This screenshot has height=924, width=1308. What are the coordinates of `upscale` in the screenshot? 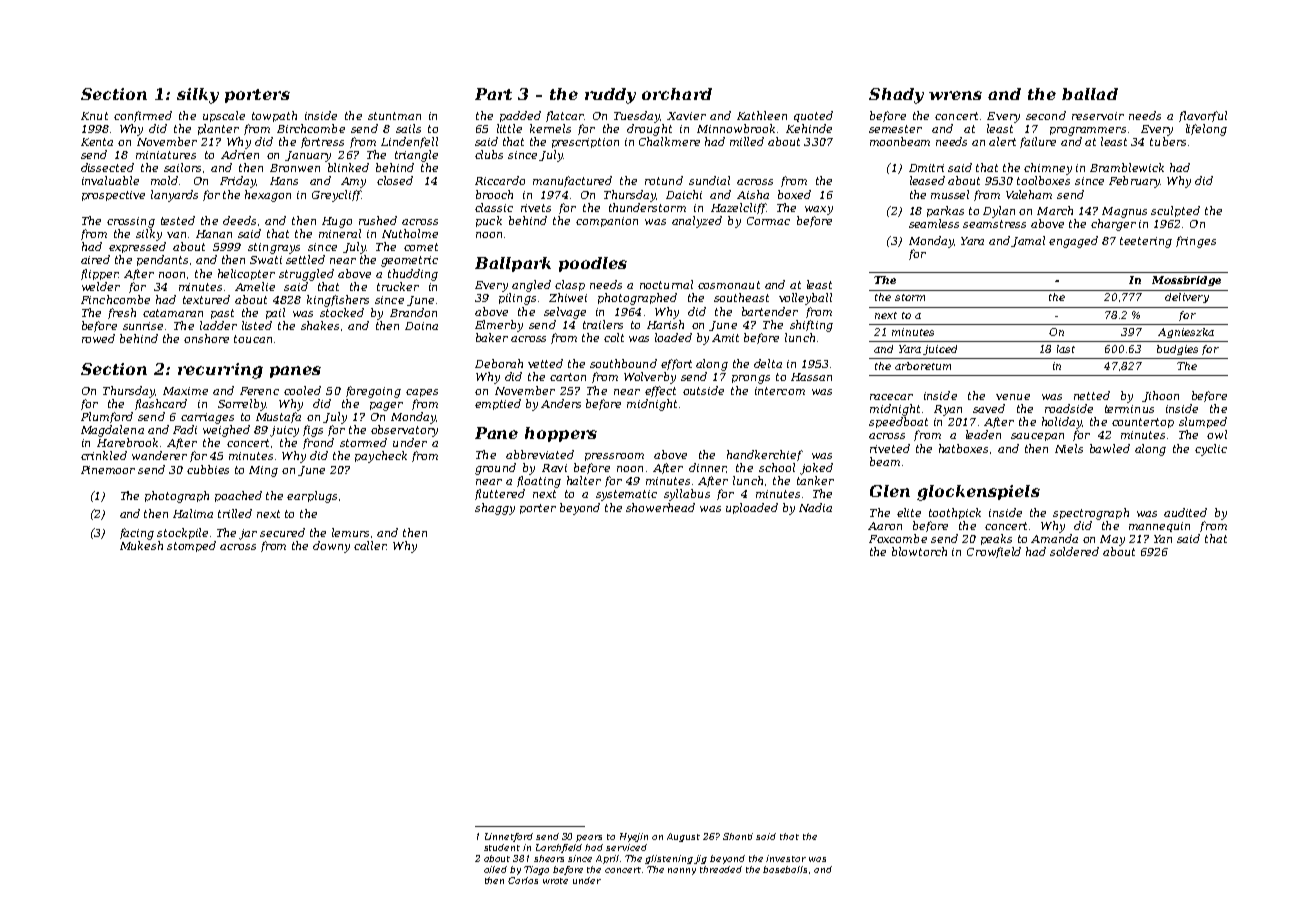 It's located at (224, 116).
